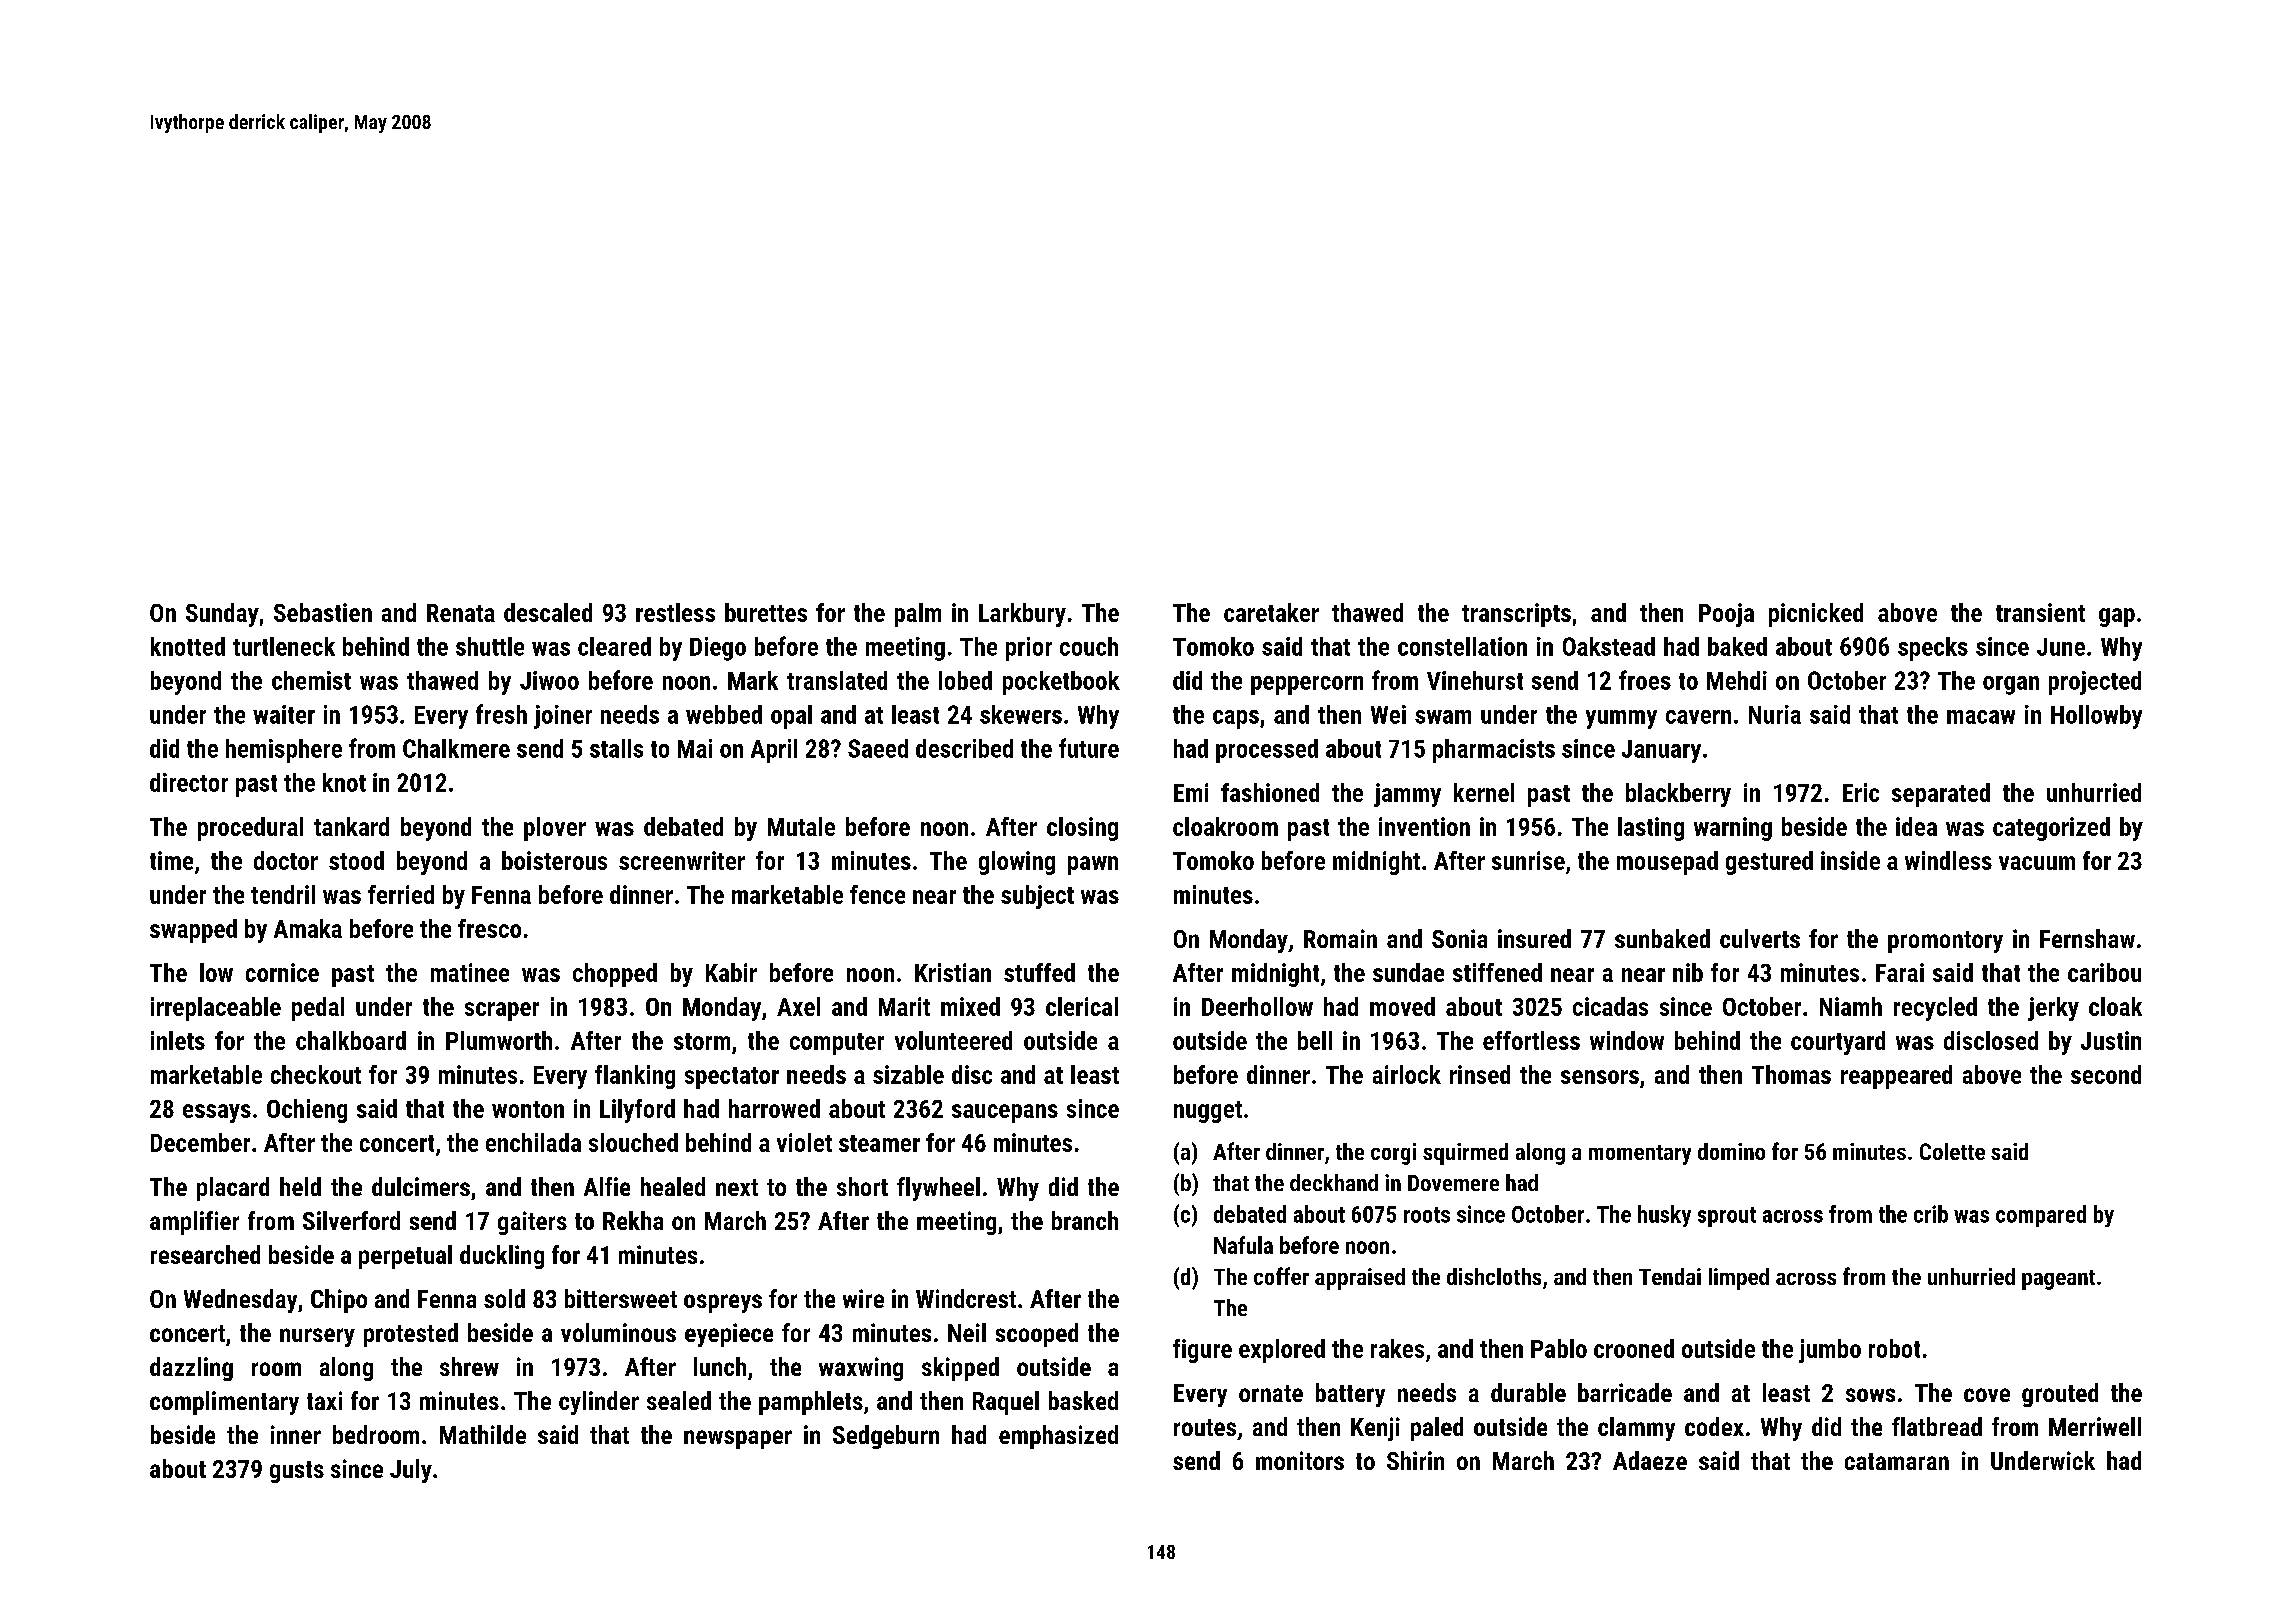 This screenshot has width=2292, height=1620. Describe the element at coordinates (1726, 615) in the screenshot. I see `Pooja` at that location.
